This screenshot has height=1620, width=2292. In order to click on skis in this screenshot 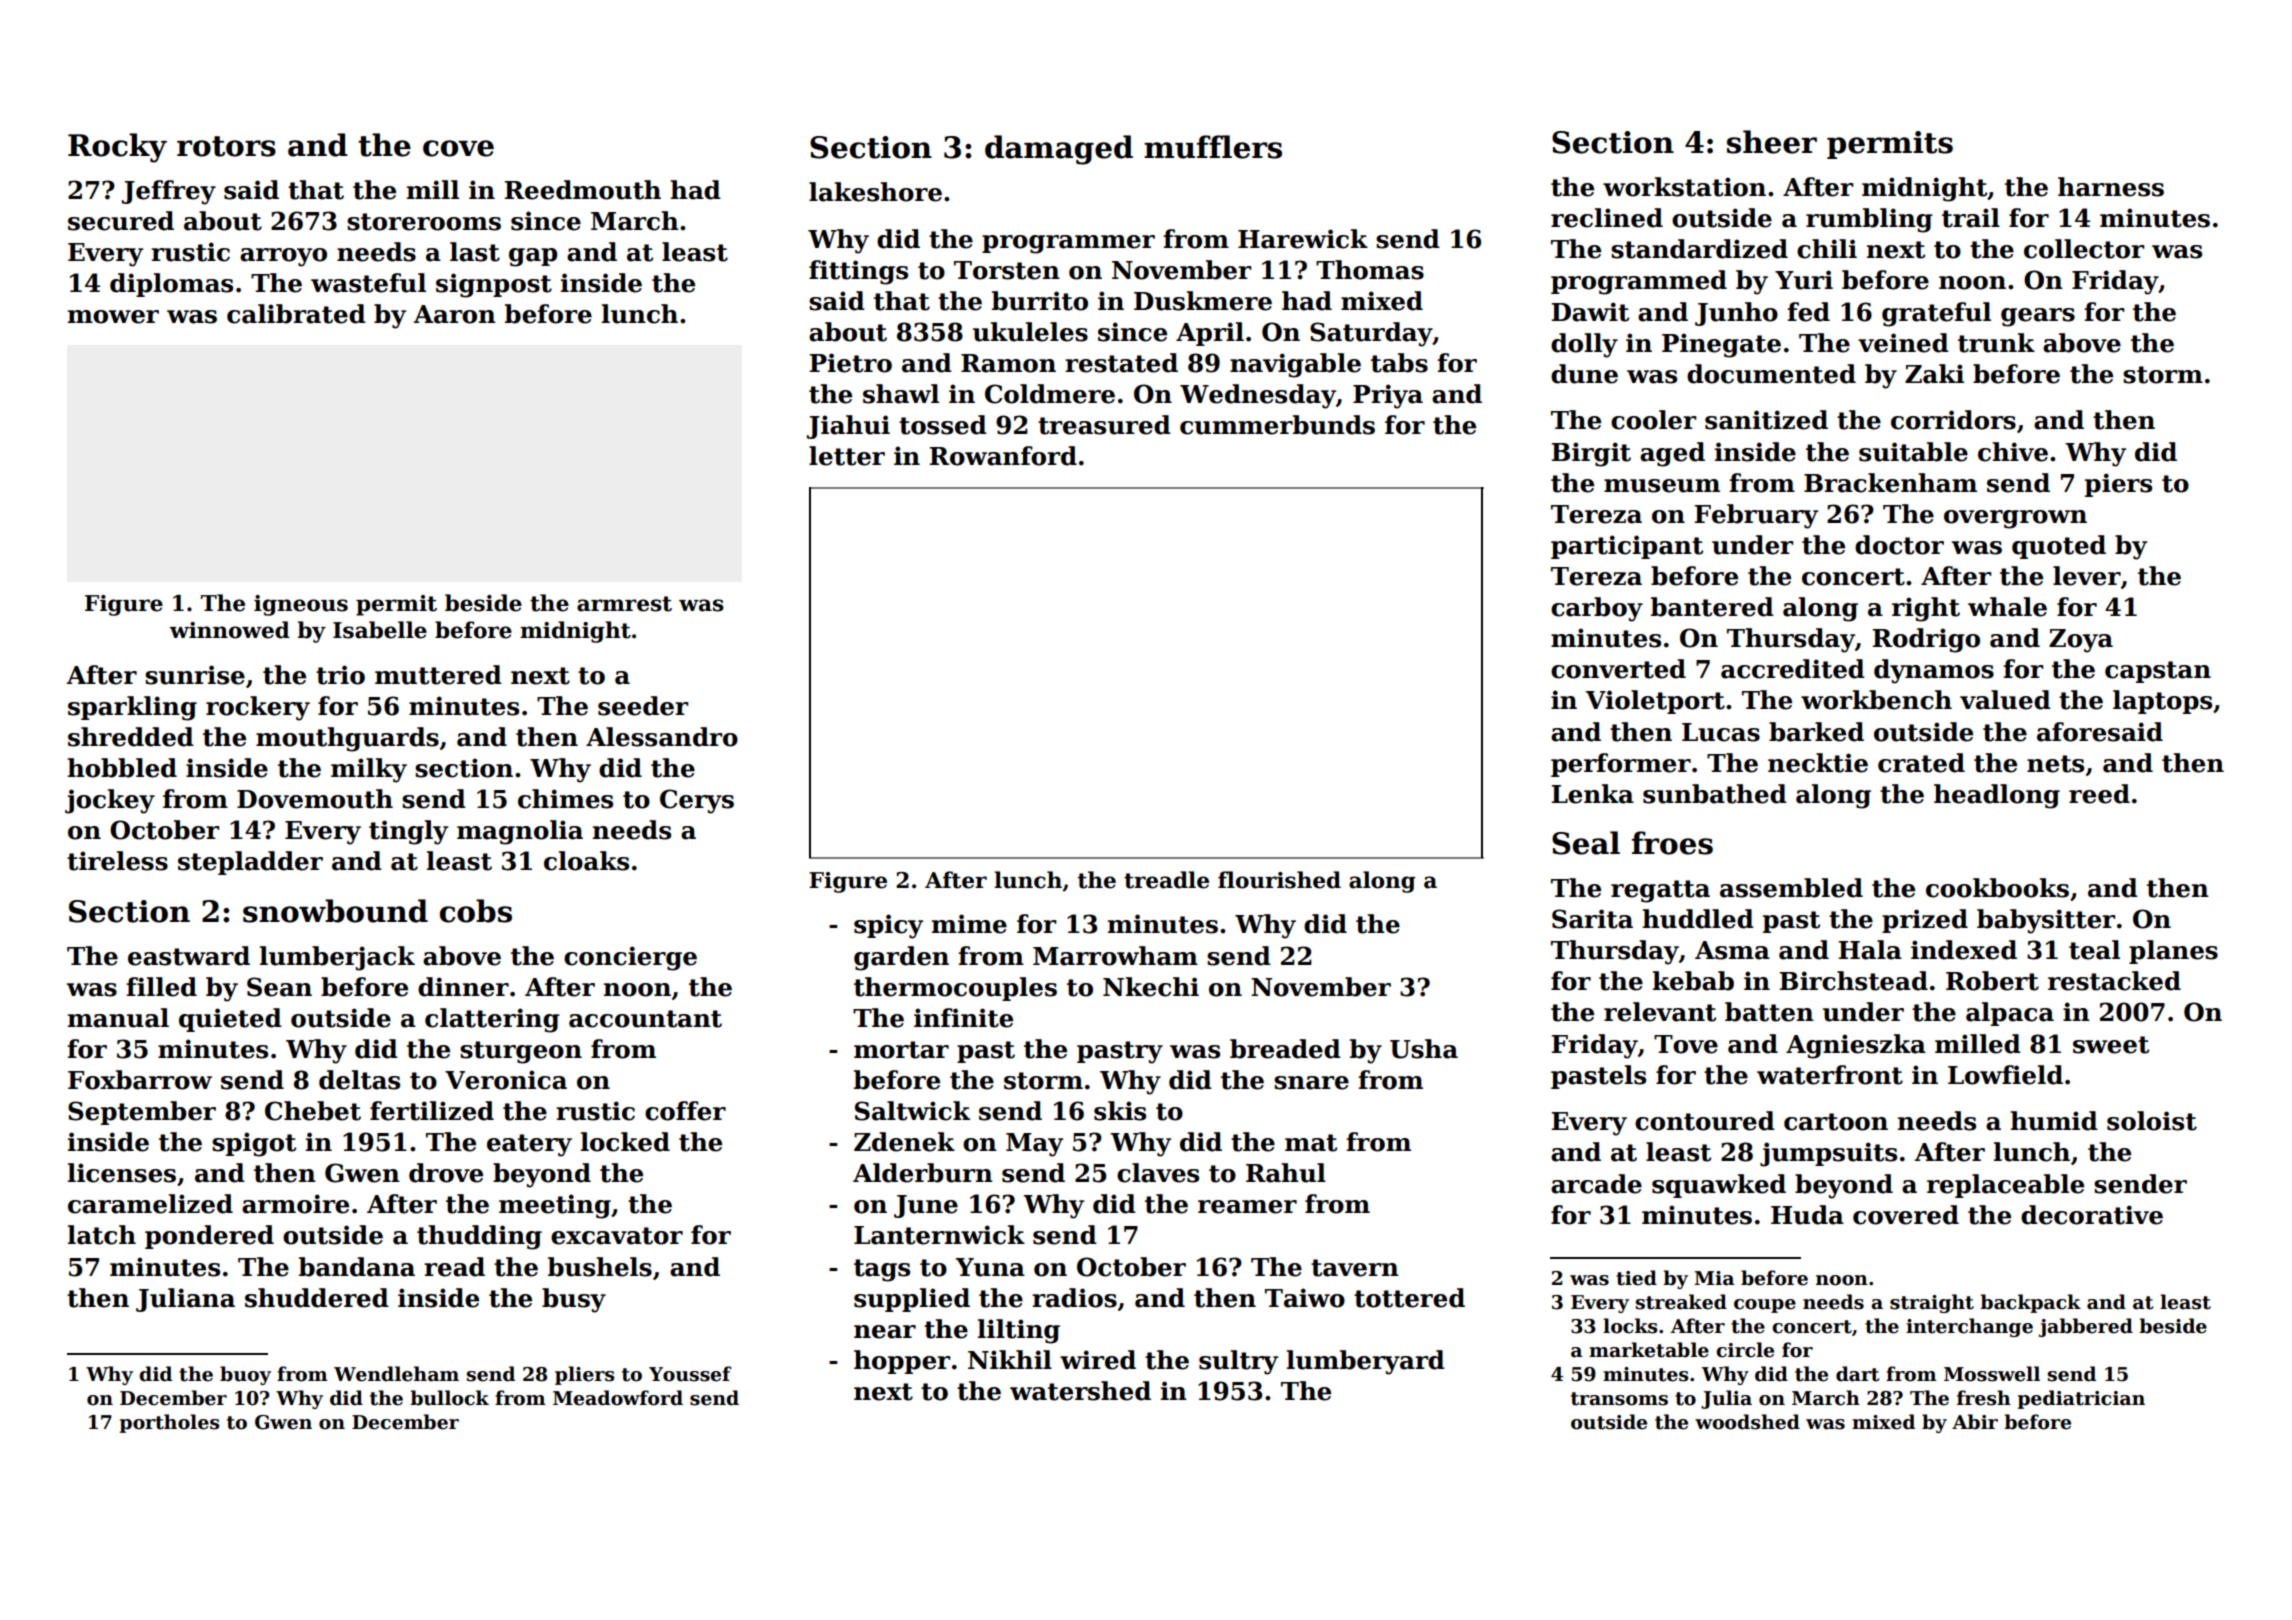, I will do `click(1120, 1111)`.
